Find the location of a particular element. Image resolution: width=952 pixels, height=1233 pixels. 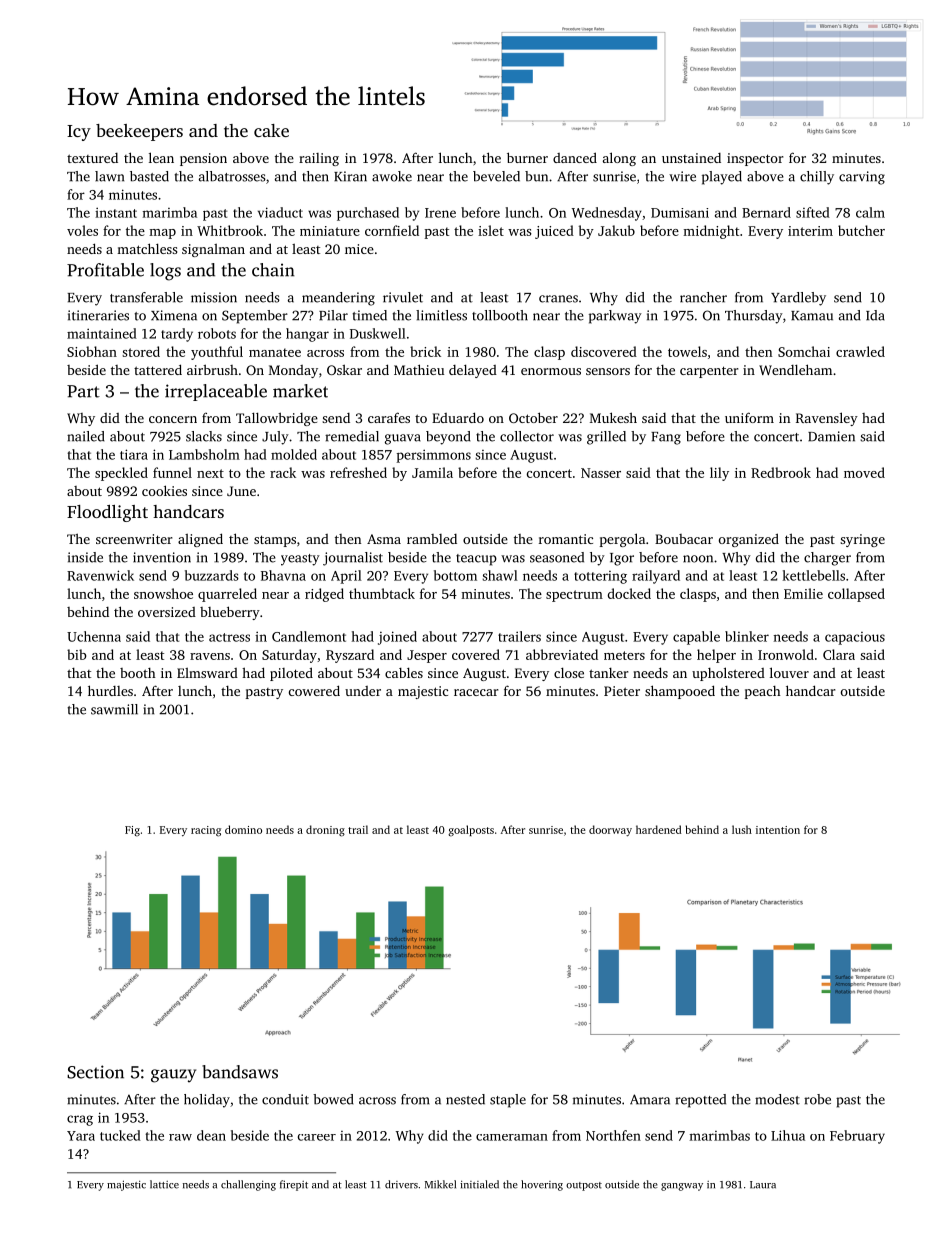

cranes is located at coordinates (558, 299).
